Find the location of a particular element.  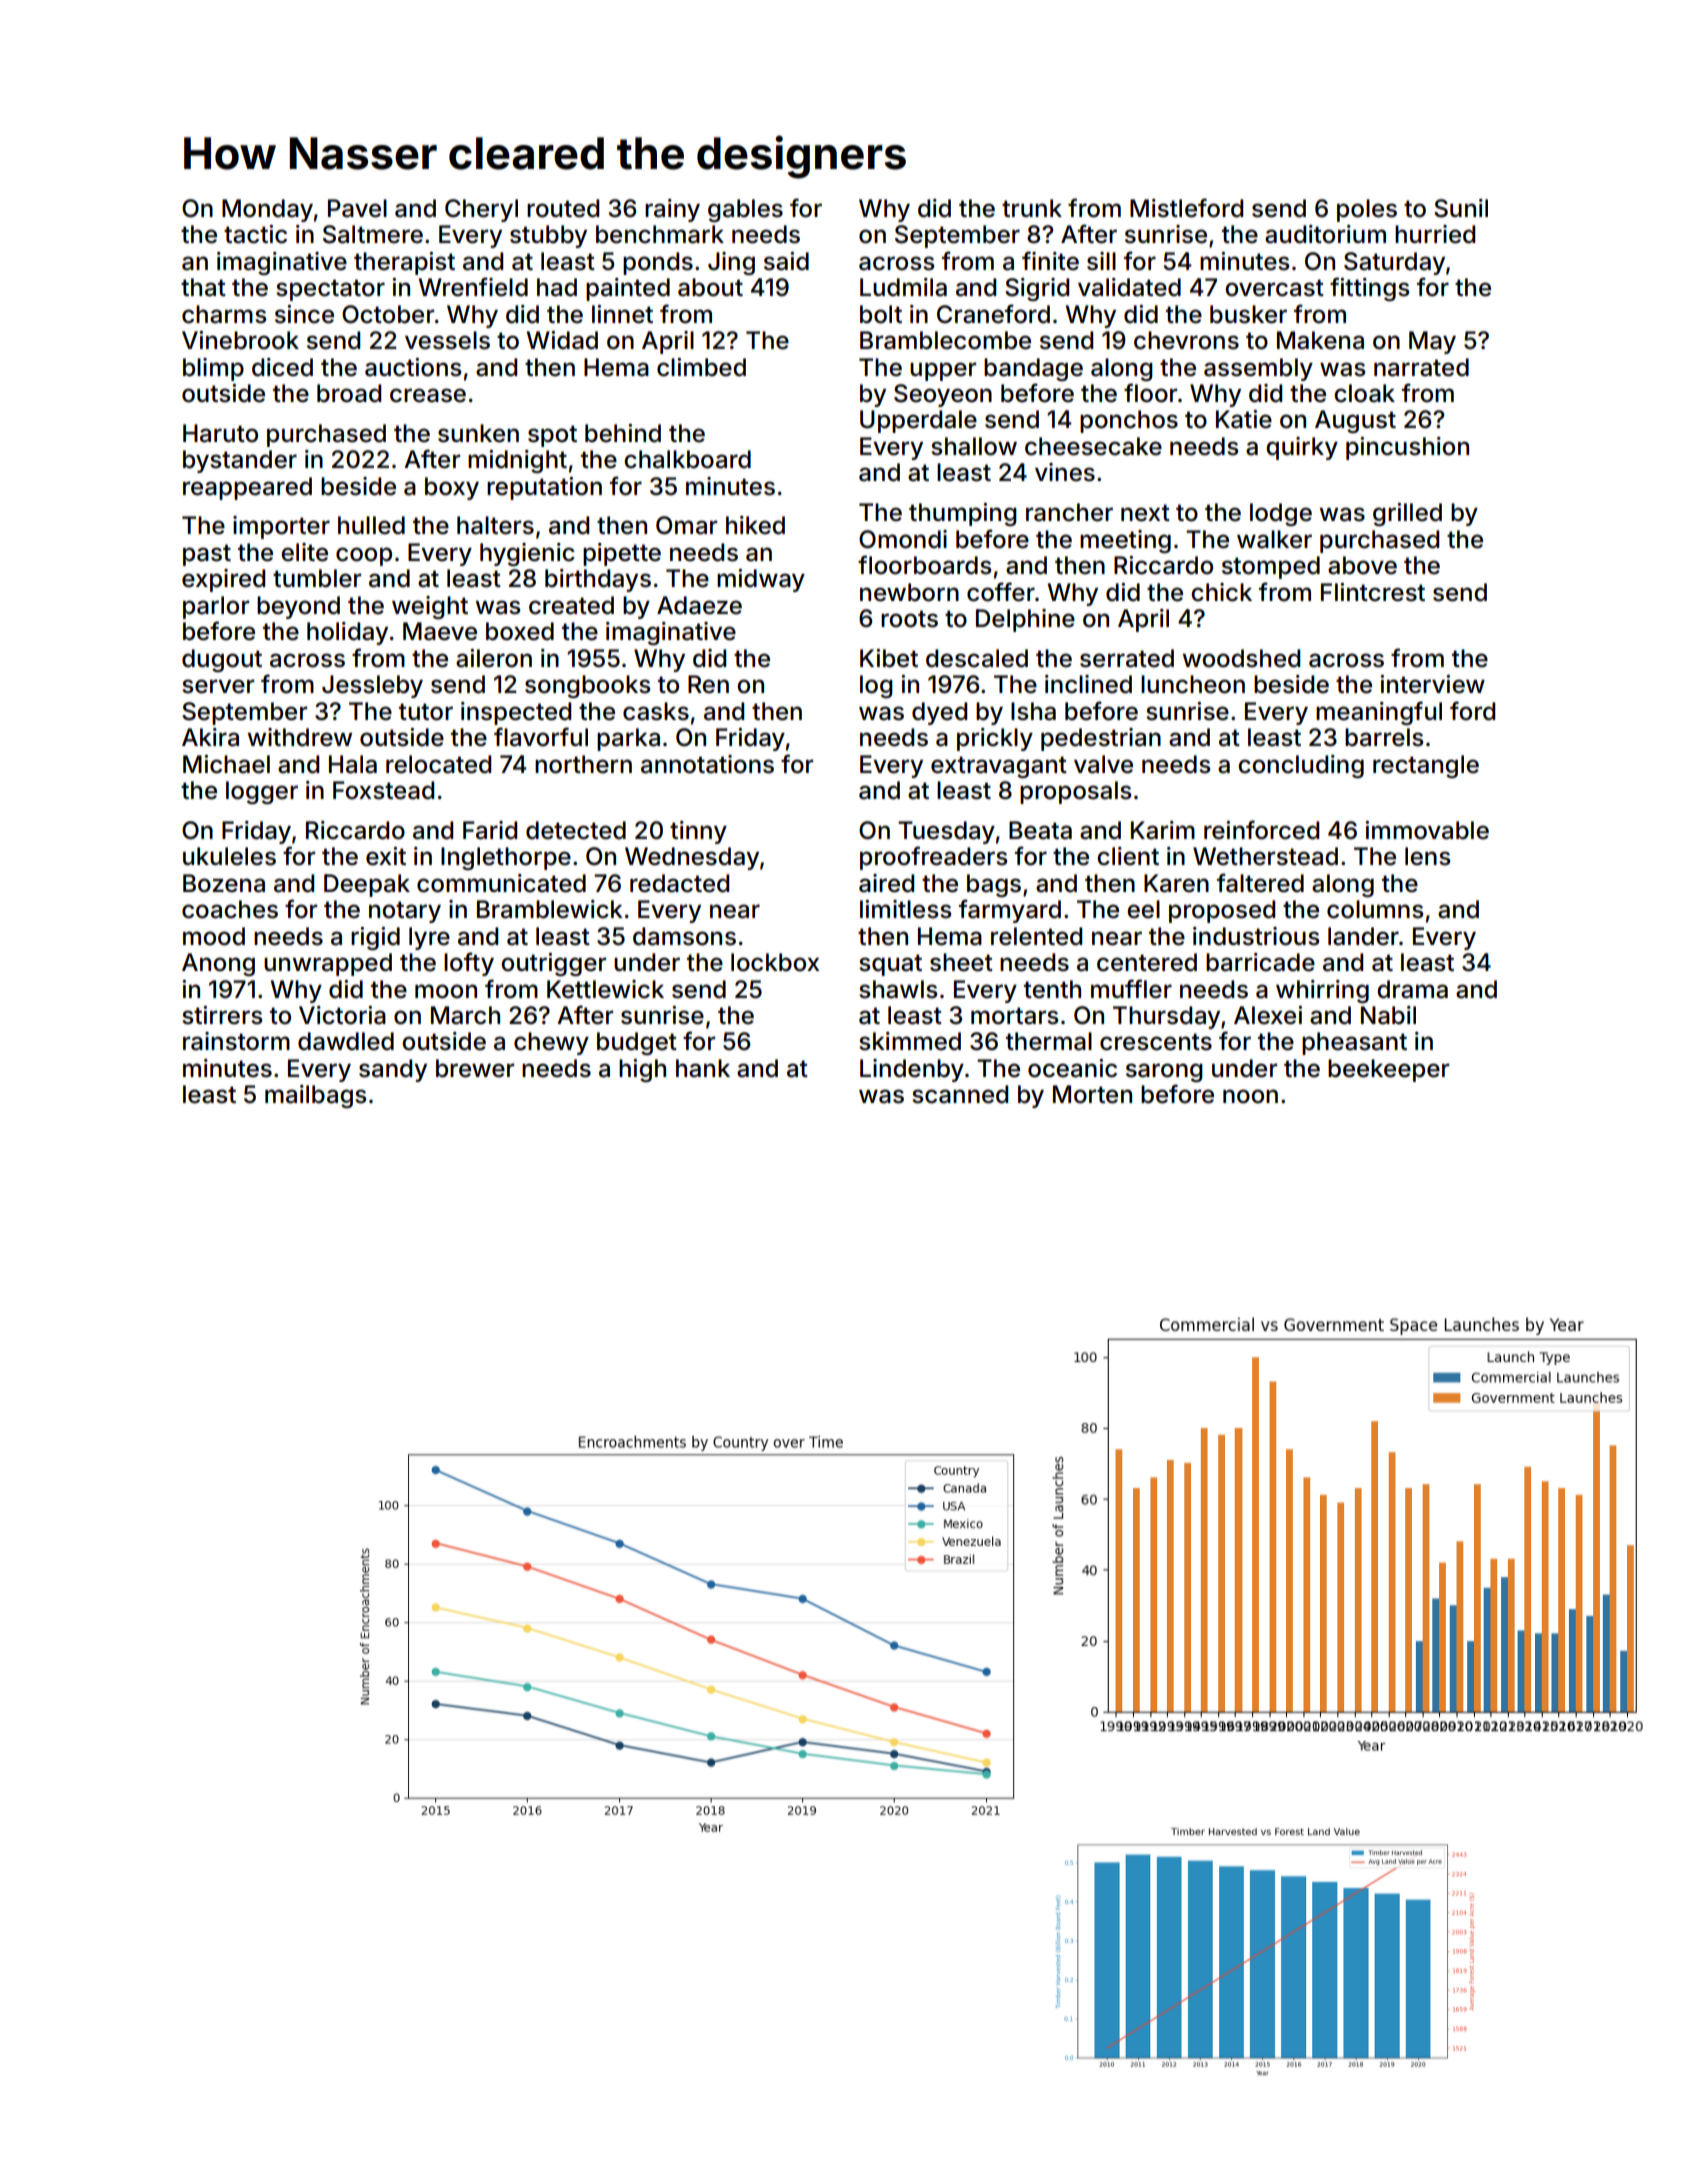

pincushion is located at coordinates (1407, 448).
